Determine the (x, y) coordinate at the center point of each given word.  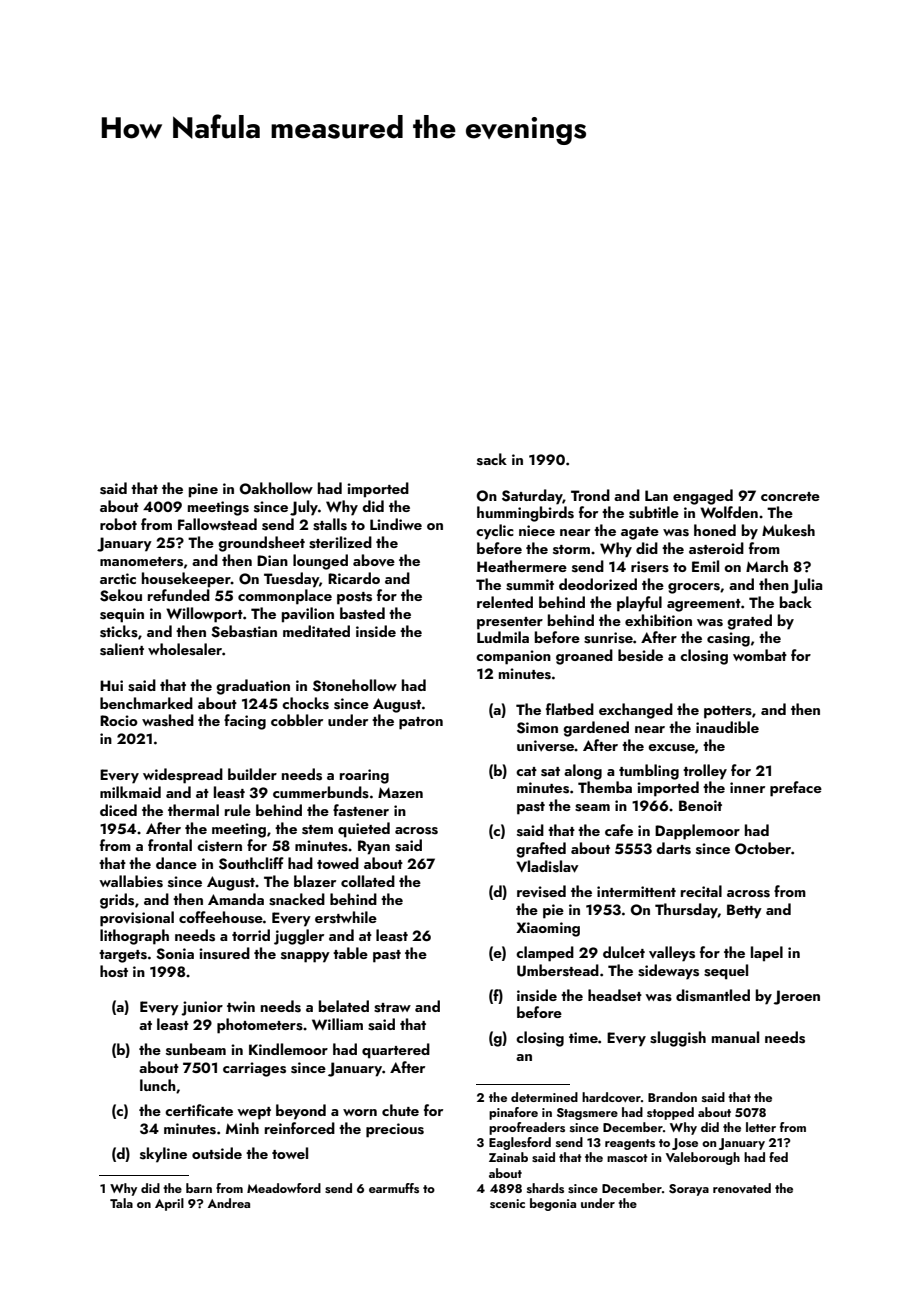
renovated (742, 1188)
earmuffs (394, 1188)
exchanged (636, 711)
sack (492, 459)
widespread (183, 776)
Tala (121, 1203)
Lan (656, 495)
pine (203, 490)
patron (421, 723)
